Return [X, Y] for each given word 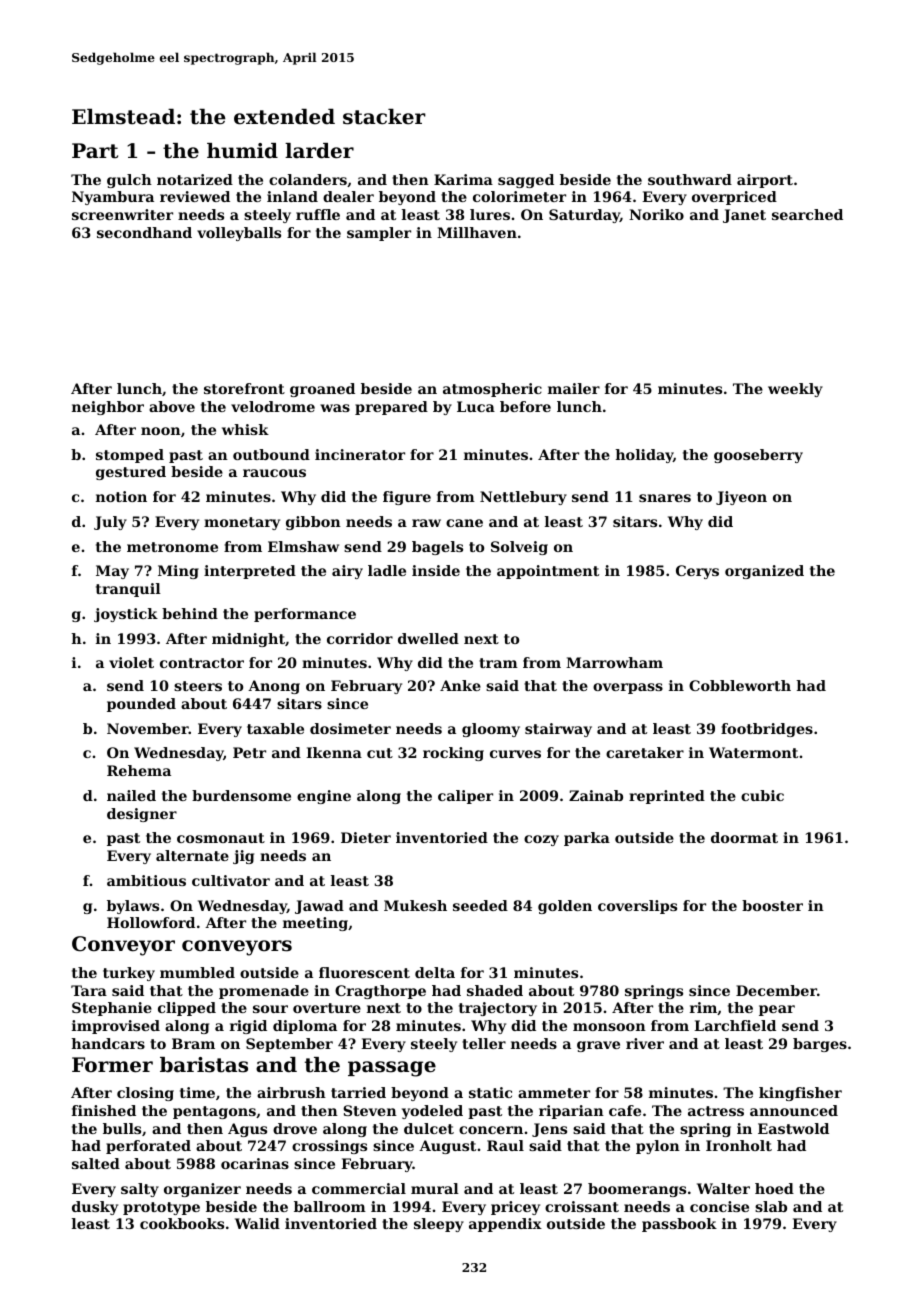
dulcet [429, 1128]
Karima [463, 179]
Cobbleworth [740, 685]
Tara [89, 990]
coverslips [637, 907]
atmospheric [492, 390]
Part [95, 151]
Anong [274, 687]
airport [765, 181]
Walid [257, 1223]
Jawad [319, 907]
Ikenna [334, 752]
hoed [774, 1188]
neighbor [108, 408]
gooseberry [758, 456]
